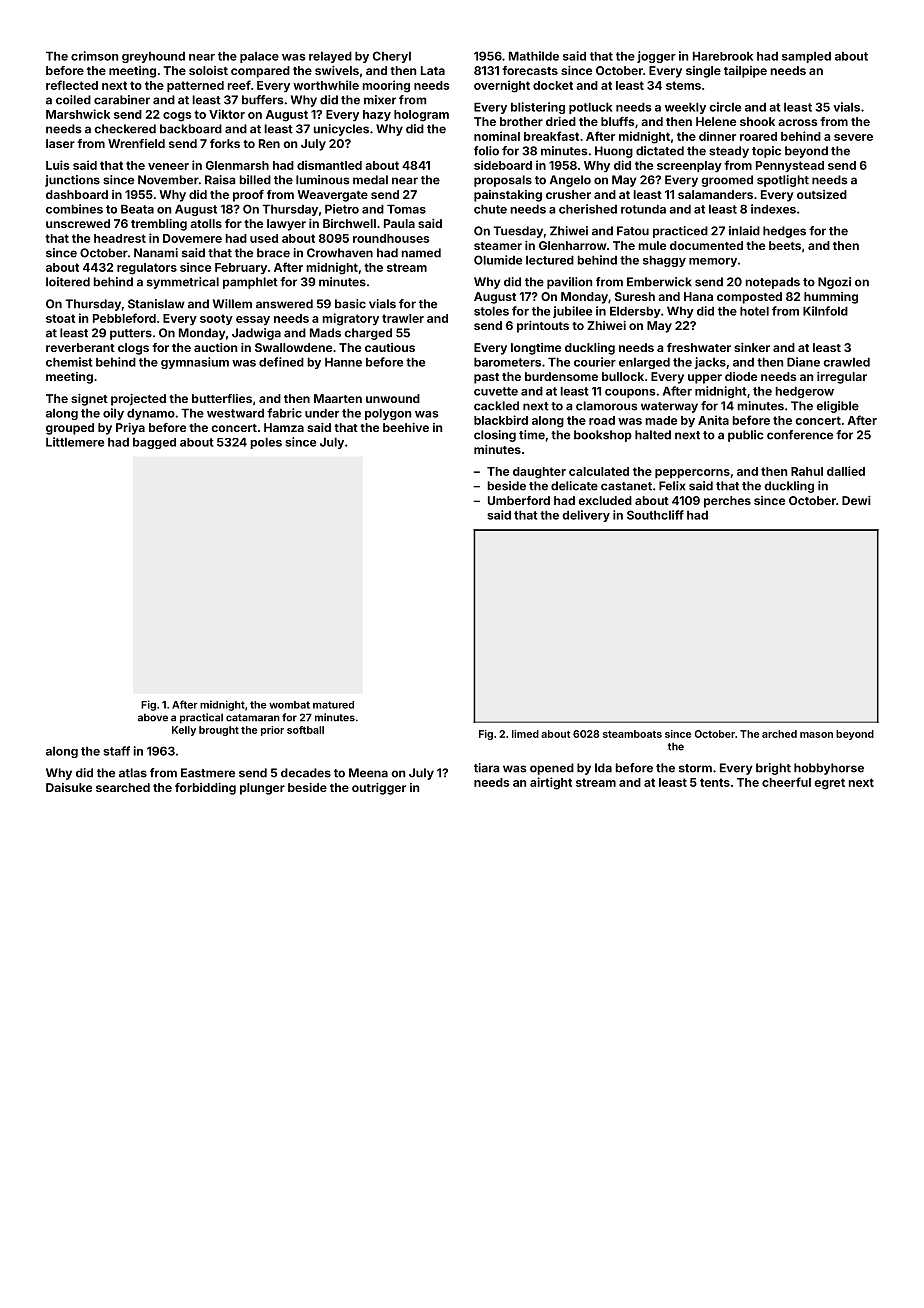 Image resolution: width=924 pixels, height=1308 pixels. What do you see at coordinates (131, 334) in the document?
I see `putters` at bounding box center [131, 334].
